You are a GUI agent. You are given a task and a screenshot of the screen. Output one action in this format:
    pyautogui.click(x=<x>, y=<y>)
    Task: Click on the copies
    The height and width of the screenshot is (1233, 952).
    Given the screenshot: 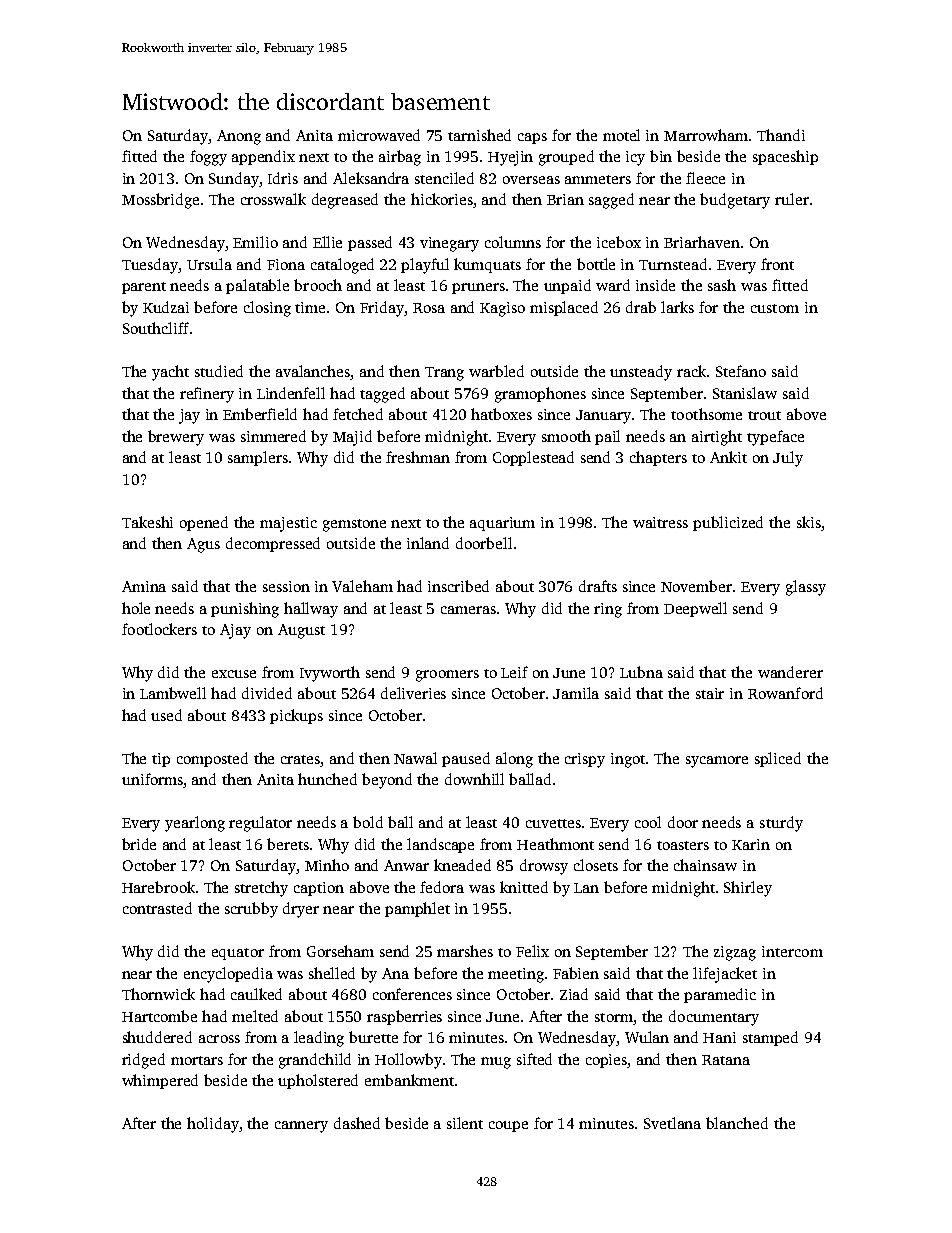 What is the action you would take?
    pyautogui.click(x=607, y=1061)
